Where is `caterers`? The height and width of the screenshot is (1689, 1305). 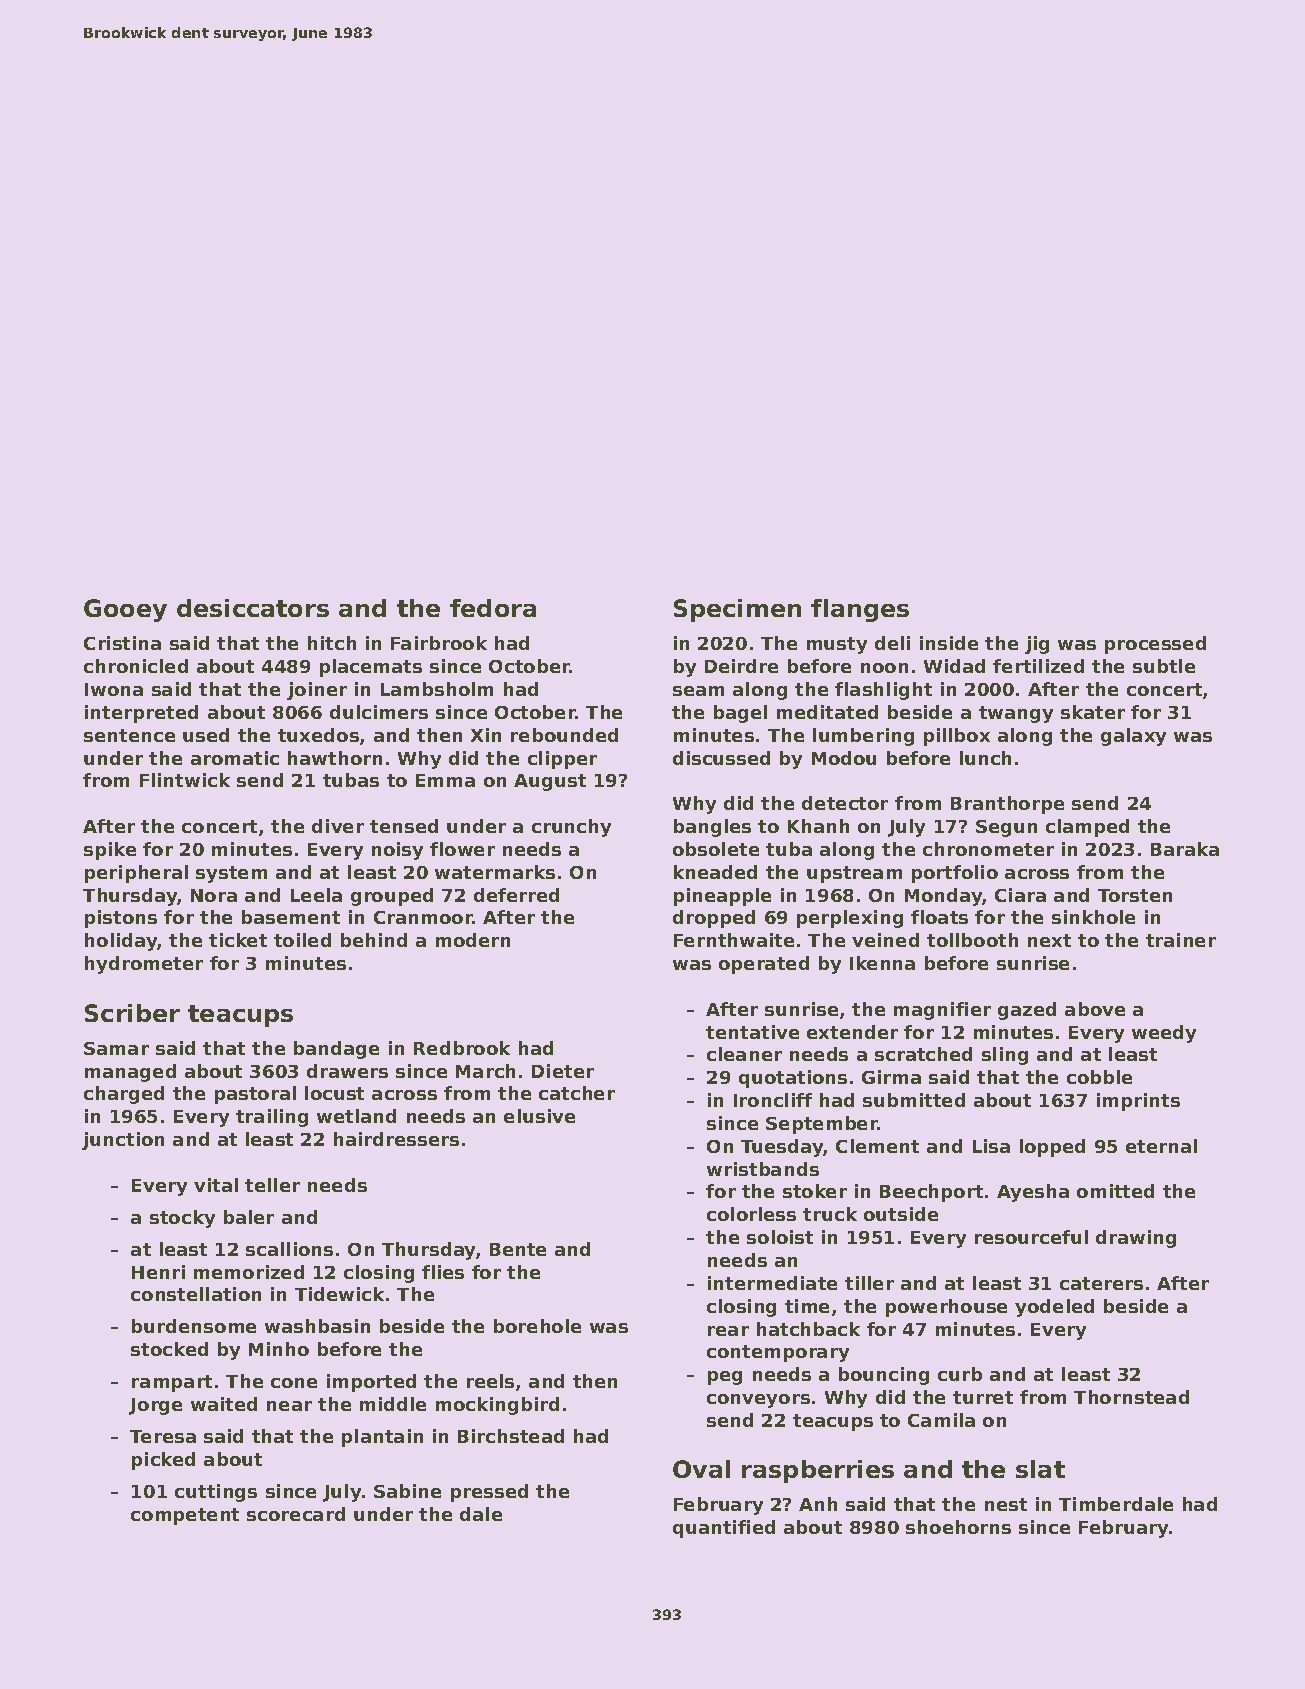
caterers is located at coordinates (1101, 1283).
